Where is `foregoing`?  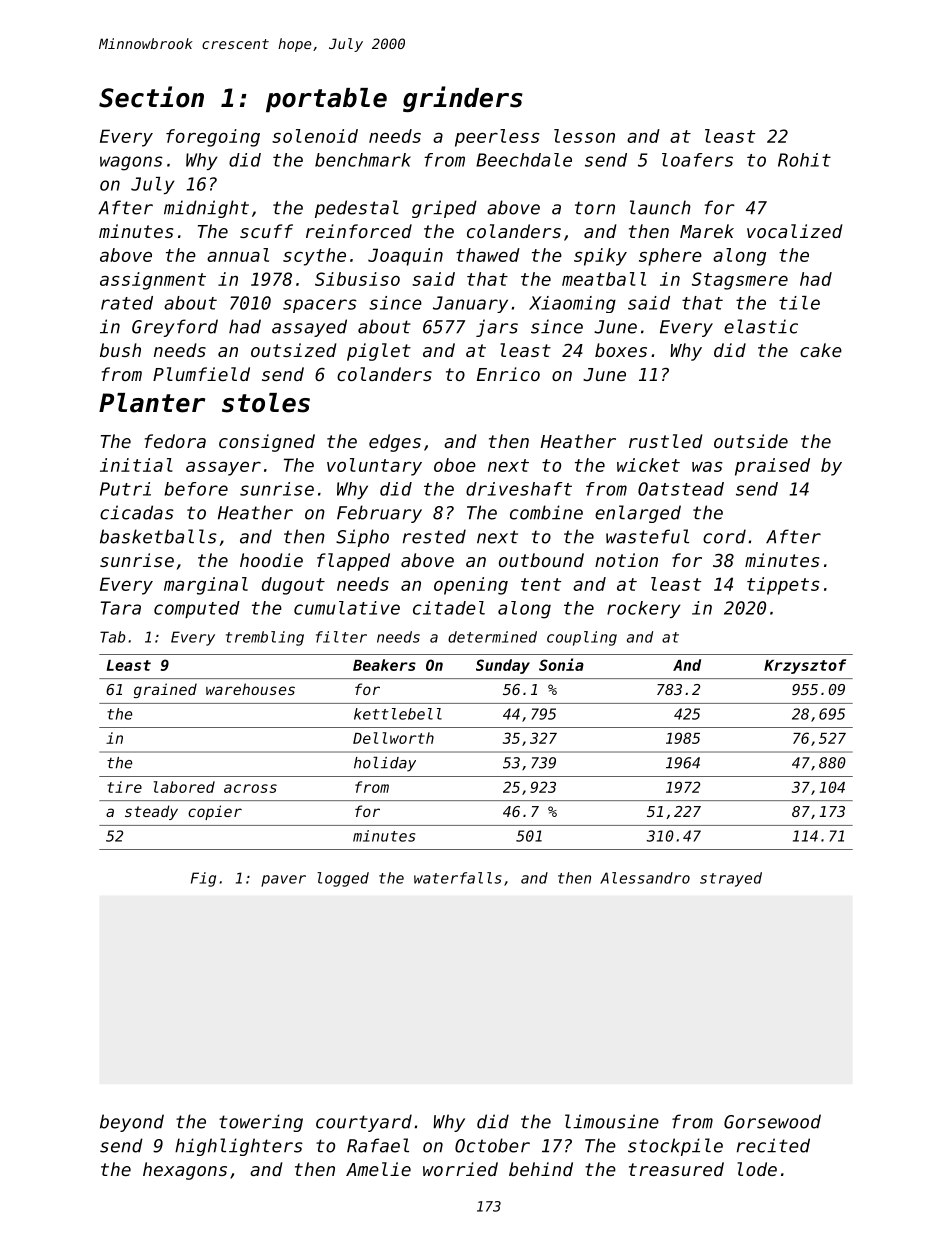
foregoing is located at coordinates (213, 138).
